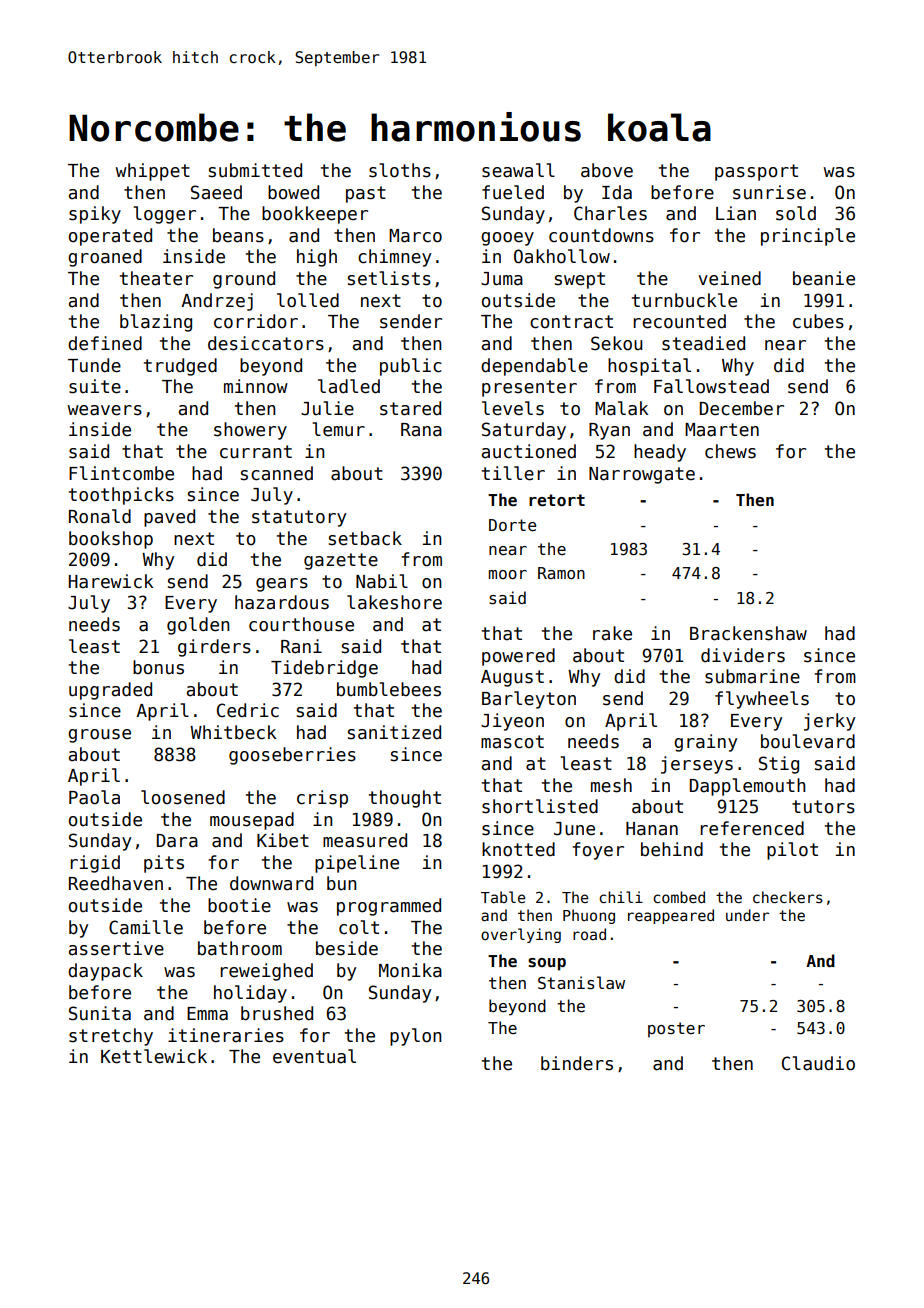 The image size is (924, 1308). What do you see at coordinates (518, 170) in the page?
I see `seawall` at bounding box center [518, 170].
